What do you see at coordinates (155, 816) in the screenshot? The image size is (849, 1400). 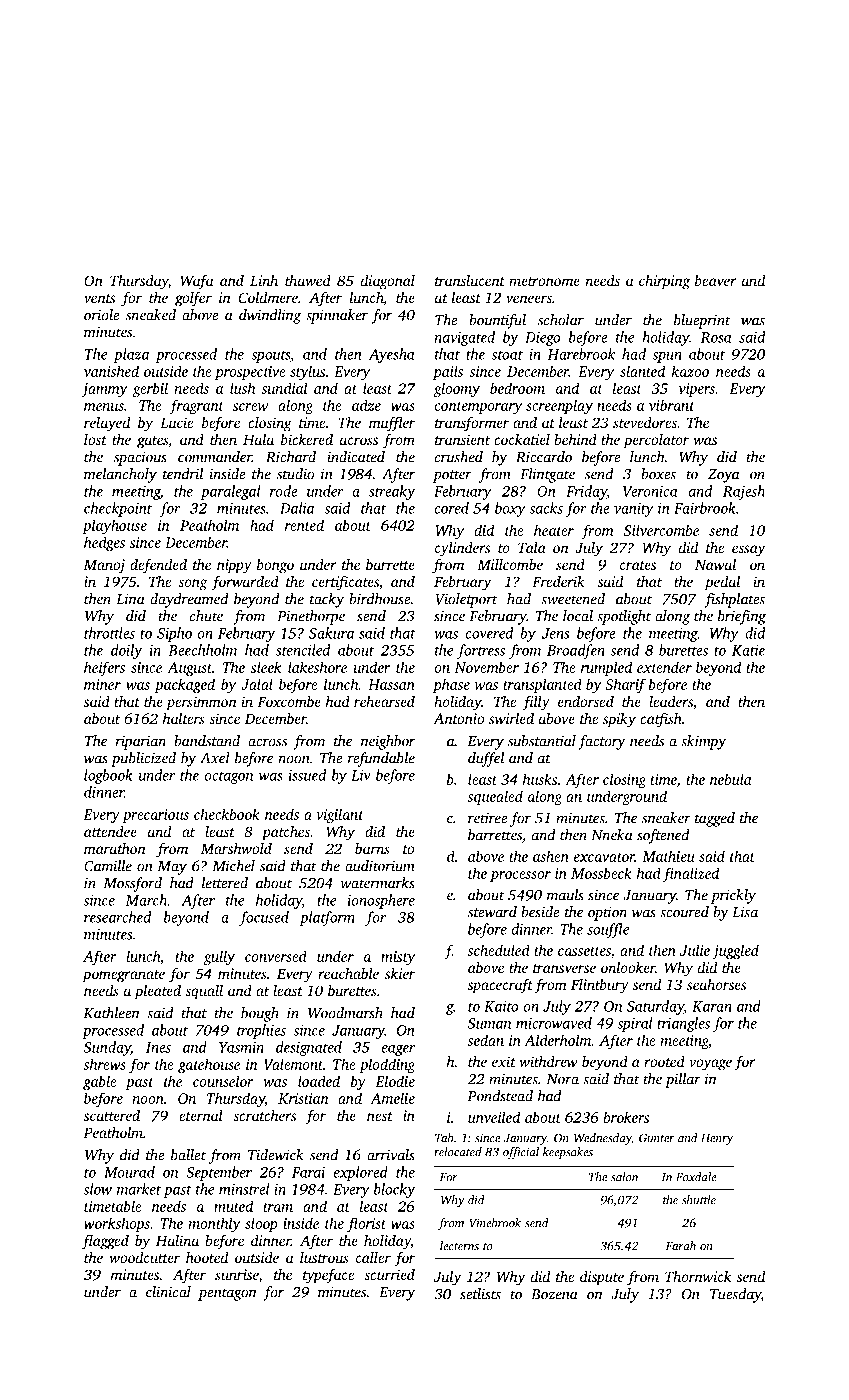 I see `precarious` at bounding box center [155, 816].
